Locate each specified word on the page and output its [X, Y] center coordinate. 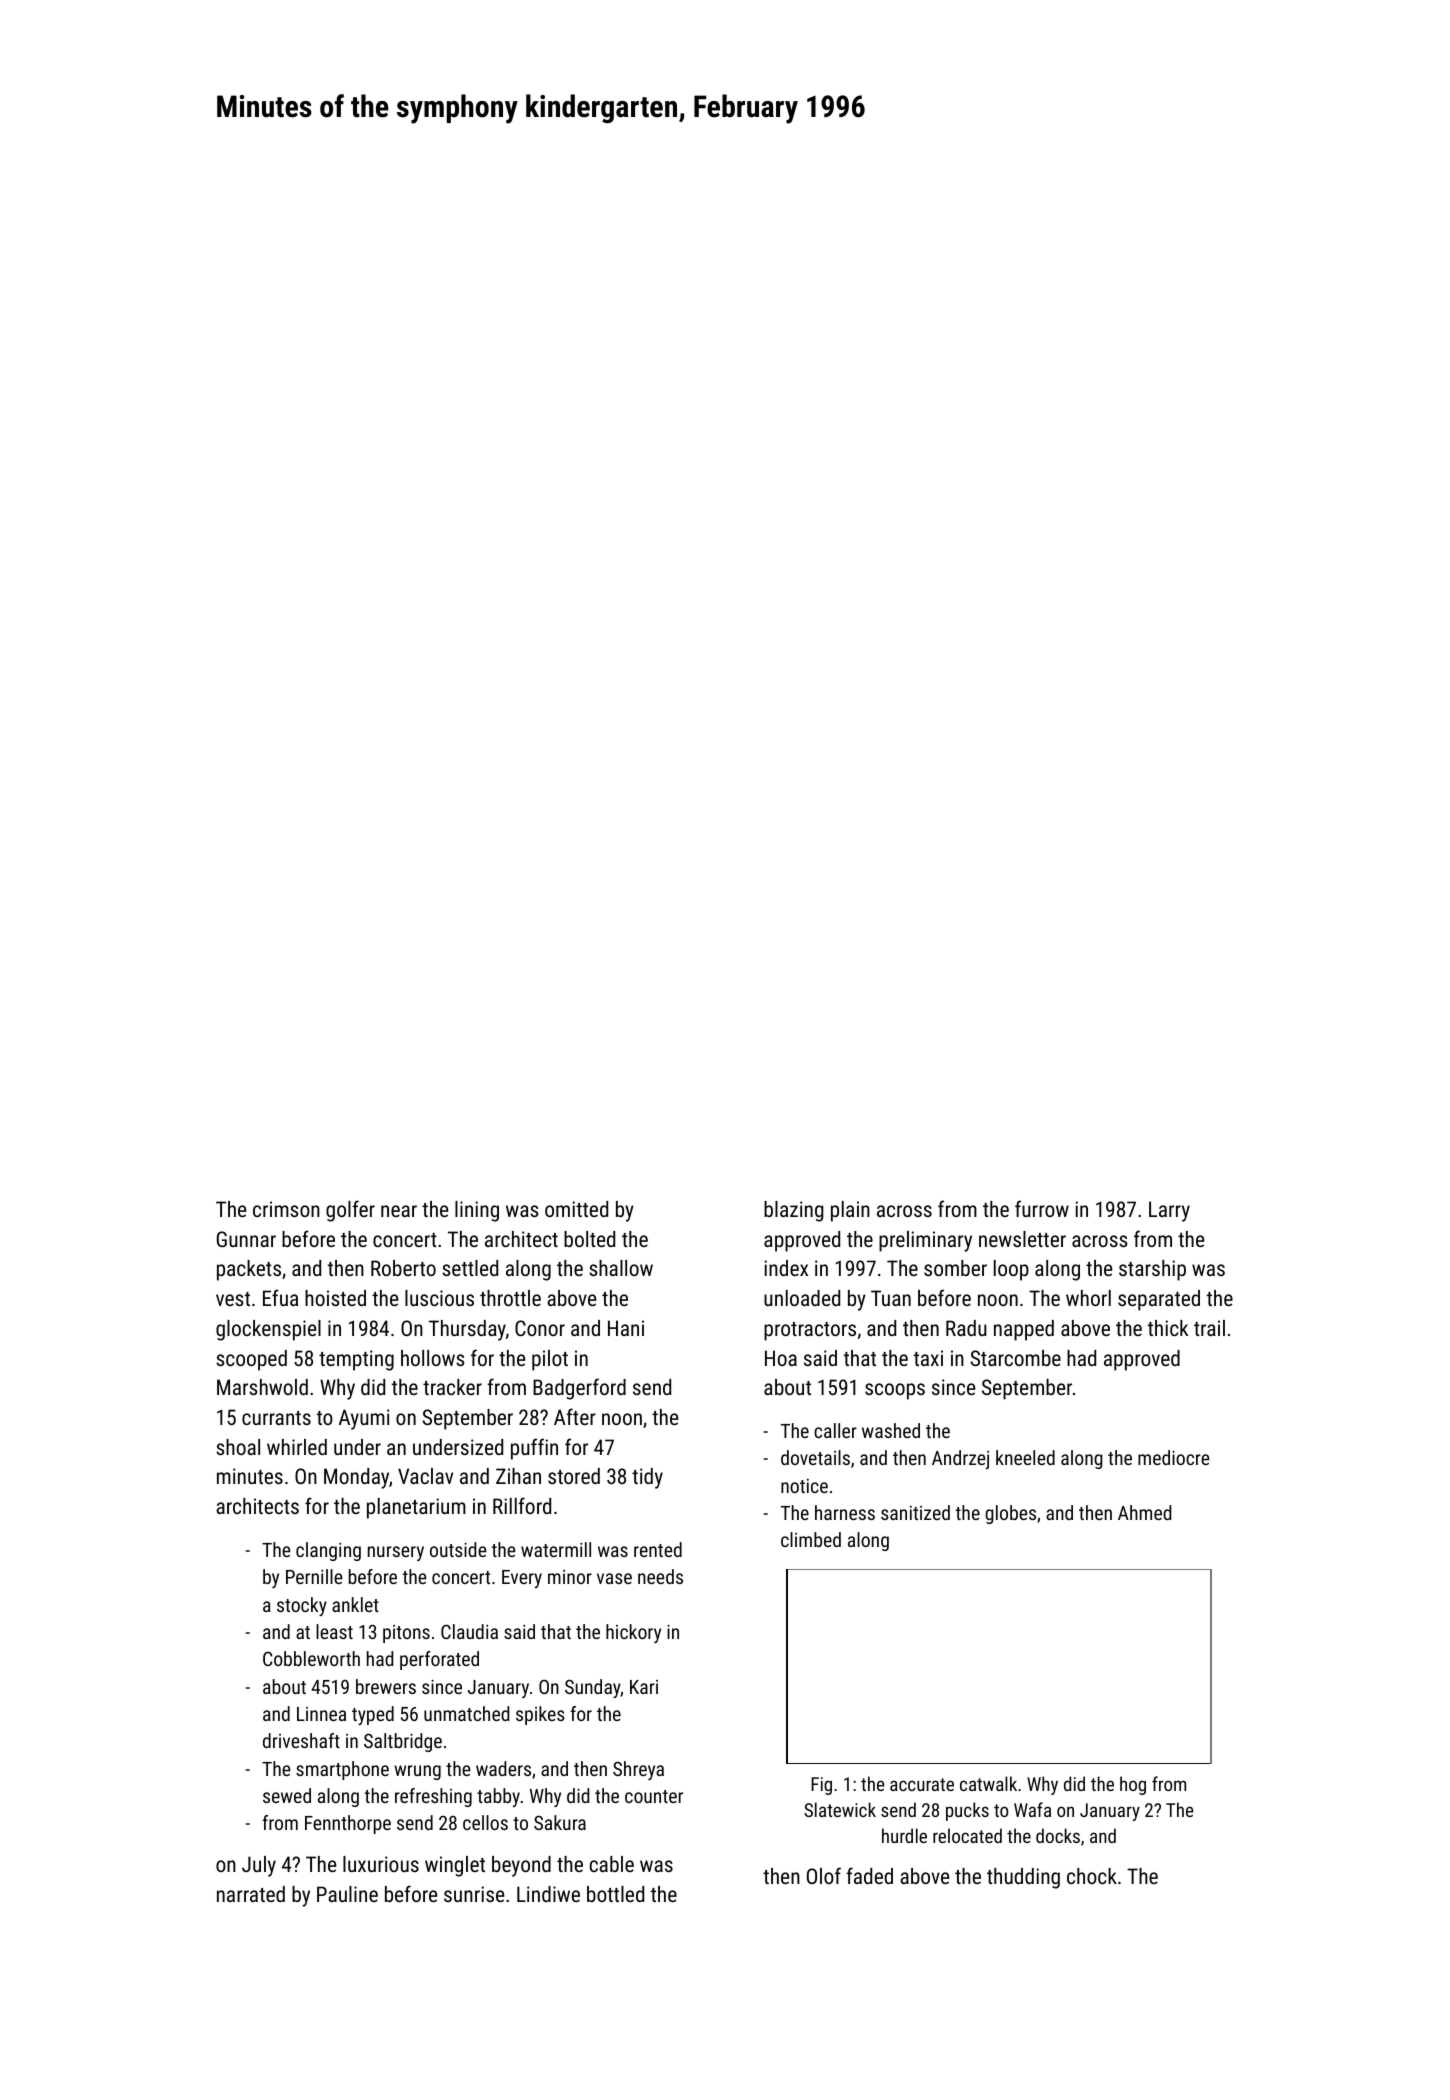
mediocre [1174, 1457]
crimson [286, 1209]
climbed [811, 1539]
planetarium [416, 1508]
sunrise [474, 1894]
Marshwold [262, 1387]
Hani [626, 1328]
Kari [644, 1687]
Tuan [891, 1298]
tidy [647, 1478]
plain [850, 1211]
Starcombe [1015, 1358]
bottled [615, 1894]
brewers [386, 1686]
